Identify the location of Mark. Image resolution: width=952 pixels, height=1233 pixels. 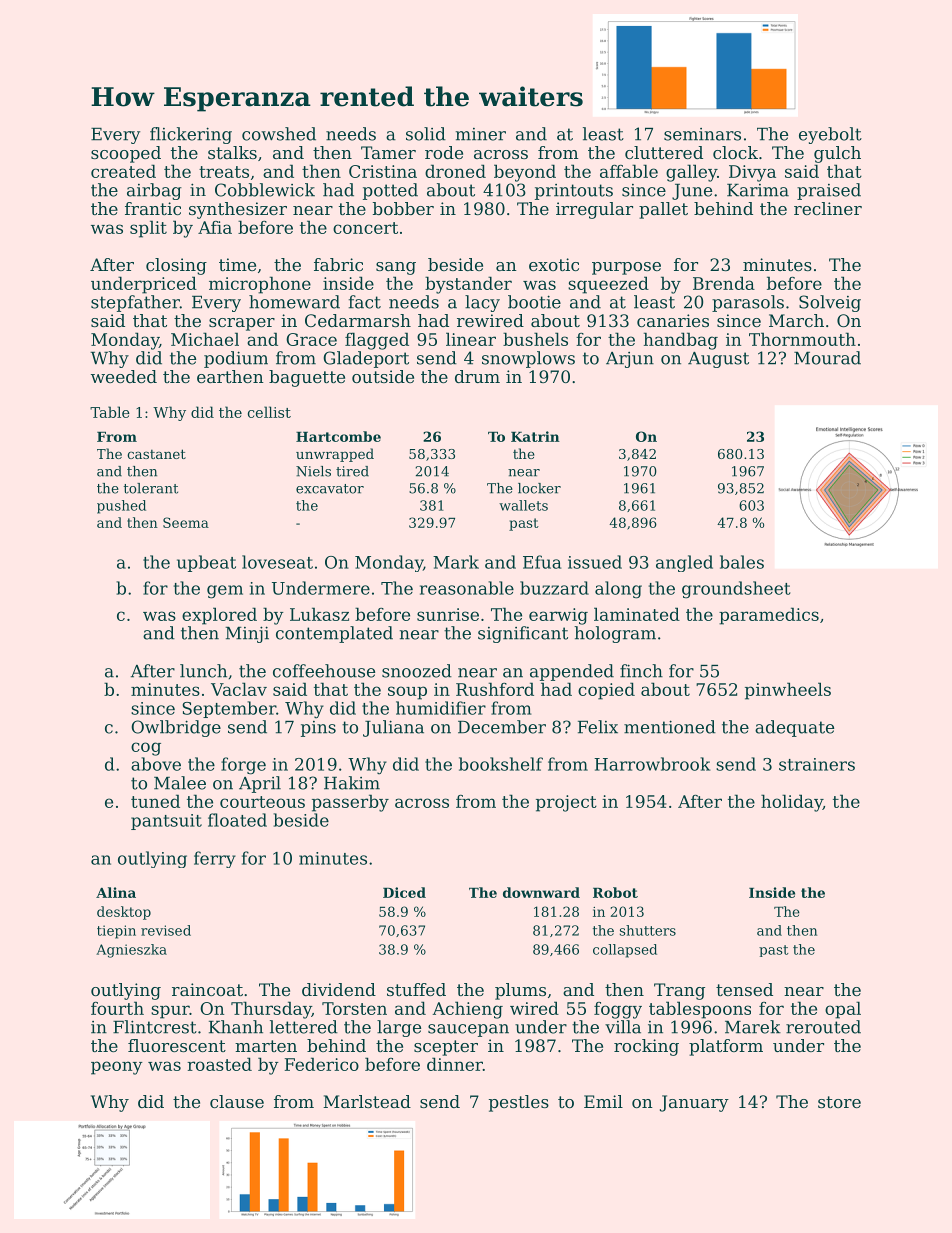
(456, 562).
